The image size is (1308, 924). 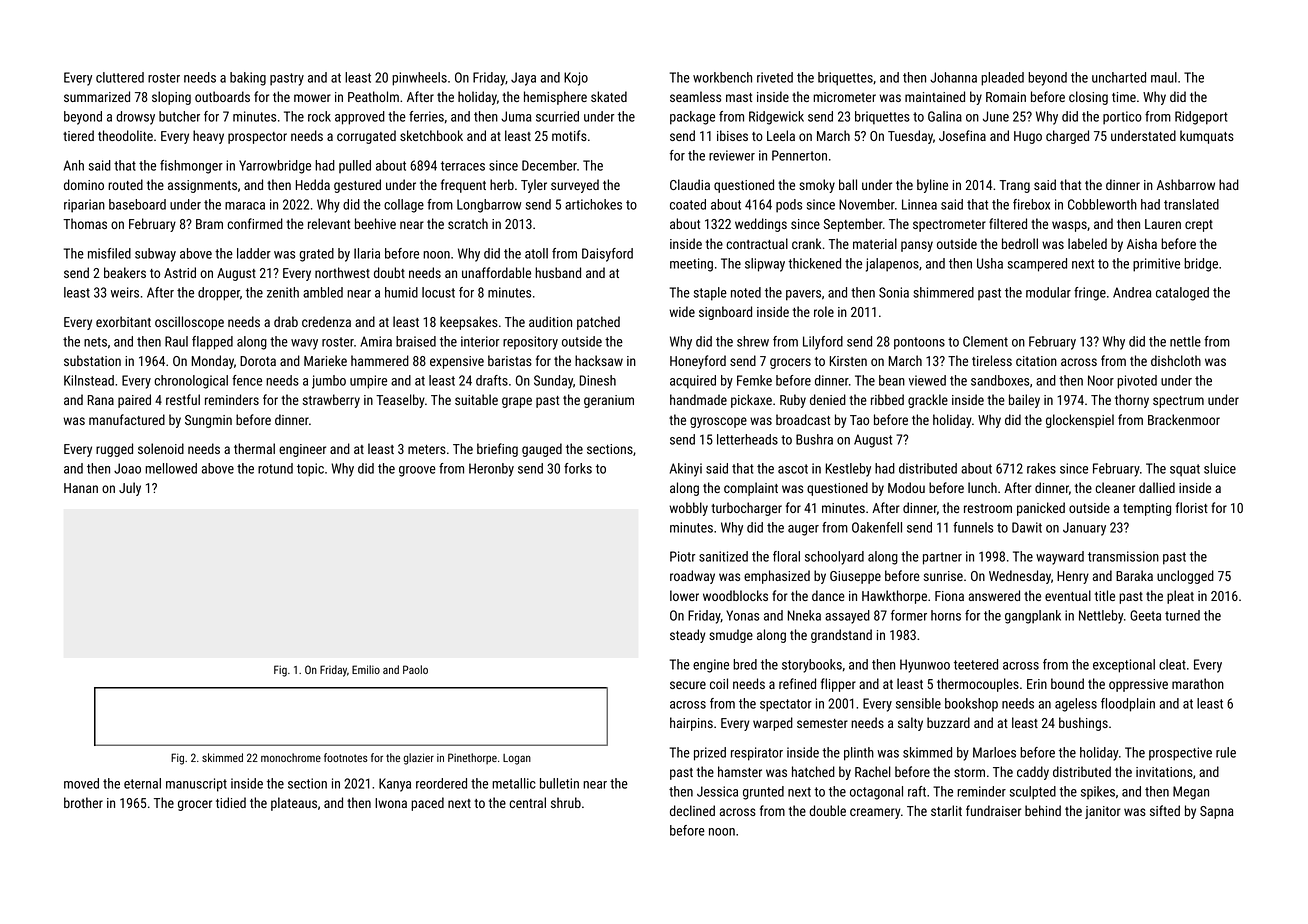 What do you see at coordinates (754, 380) in the document?
I see `Femke` at bounding box center [754, 380].
